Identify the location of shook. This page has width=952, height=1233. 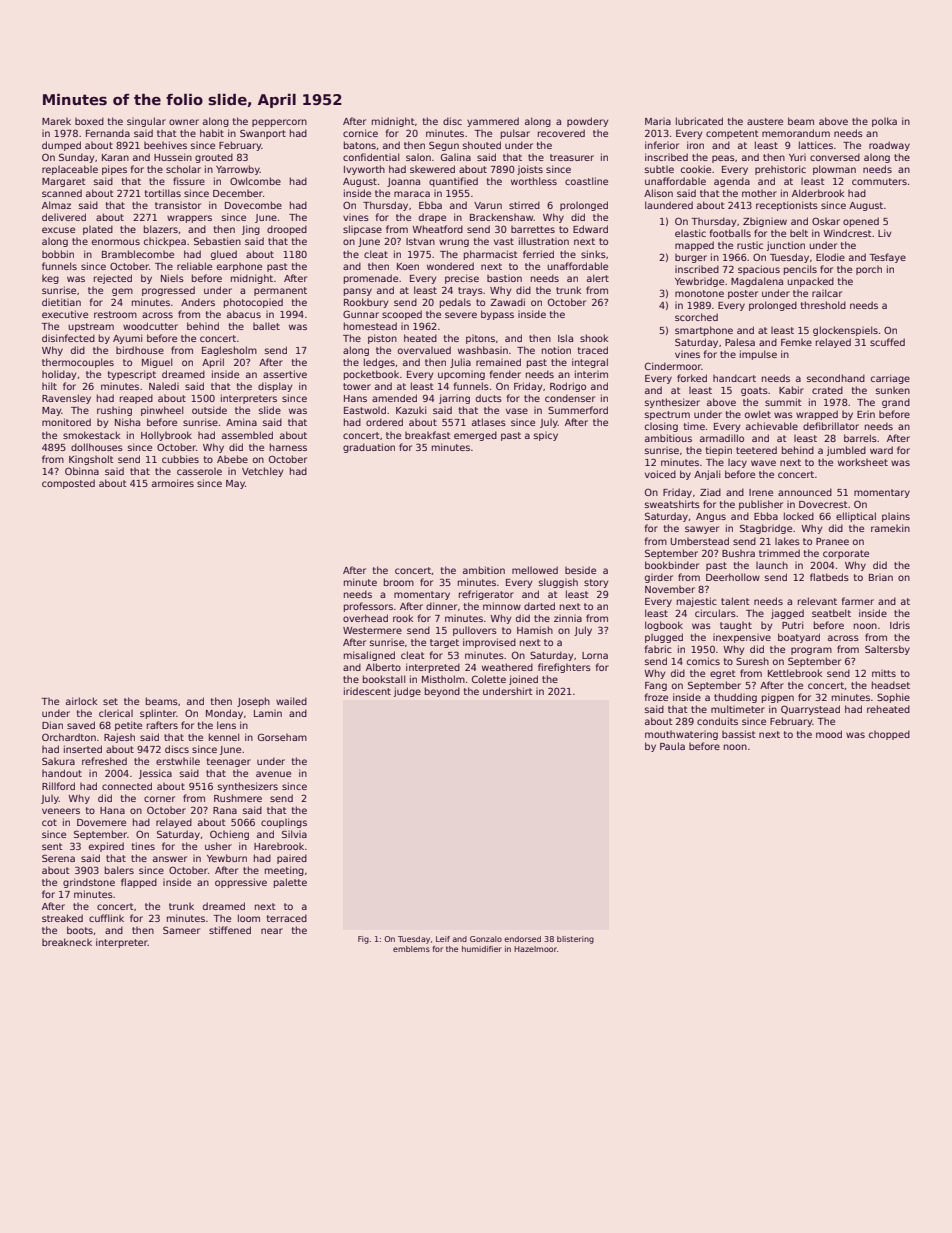
(594, 338).
